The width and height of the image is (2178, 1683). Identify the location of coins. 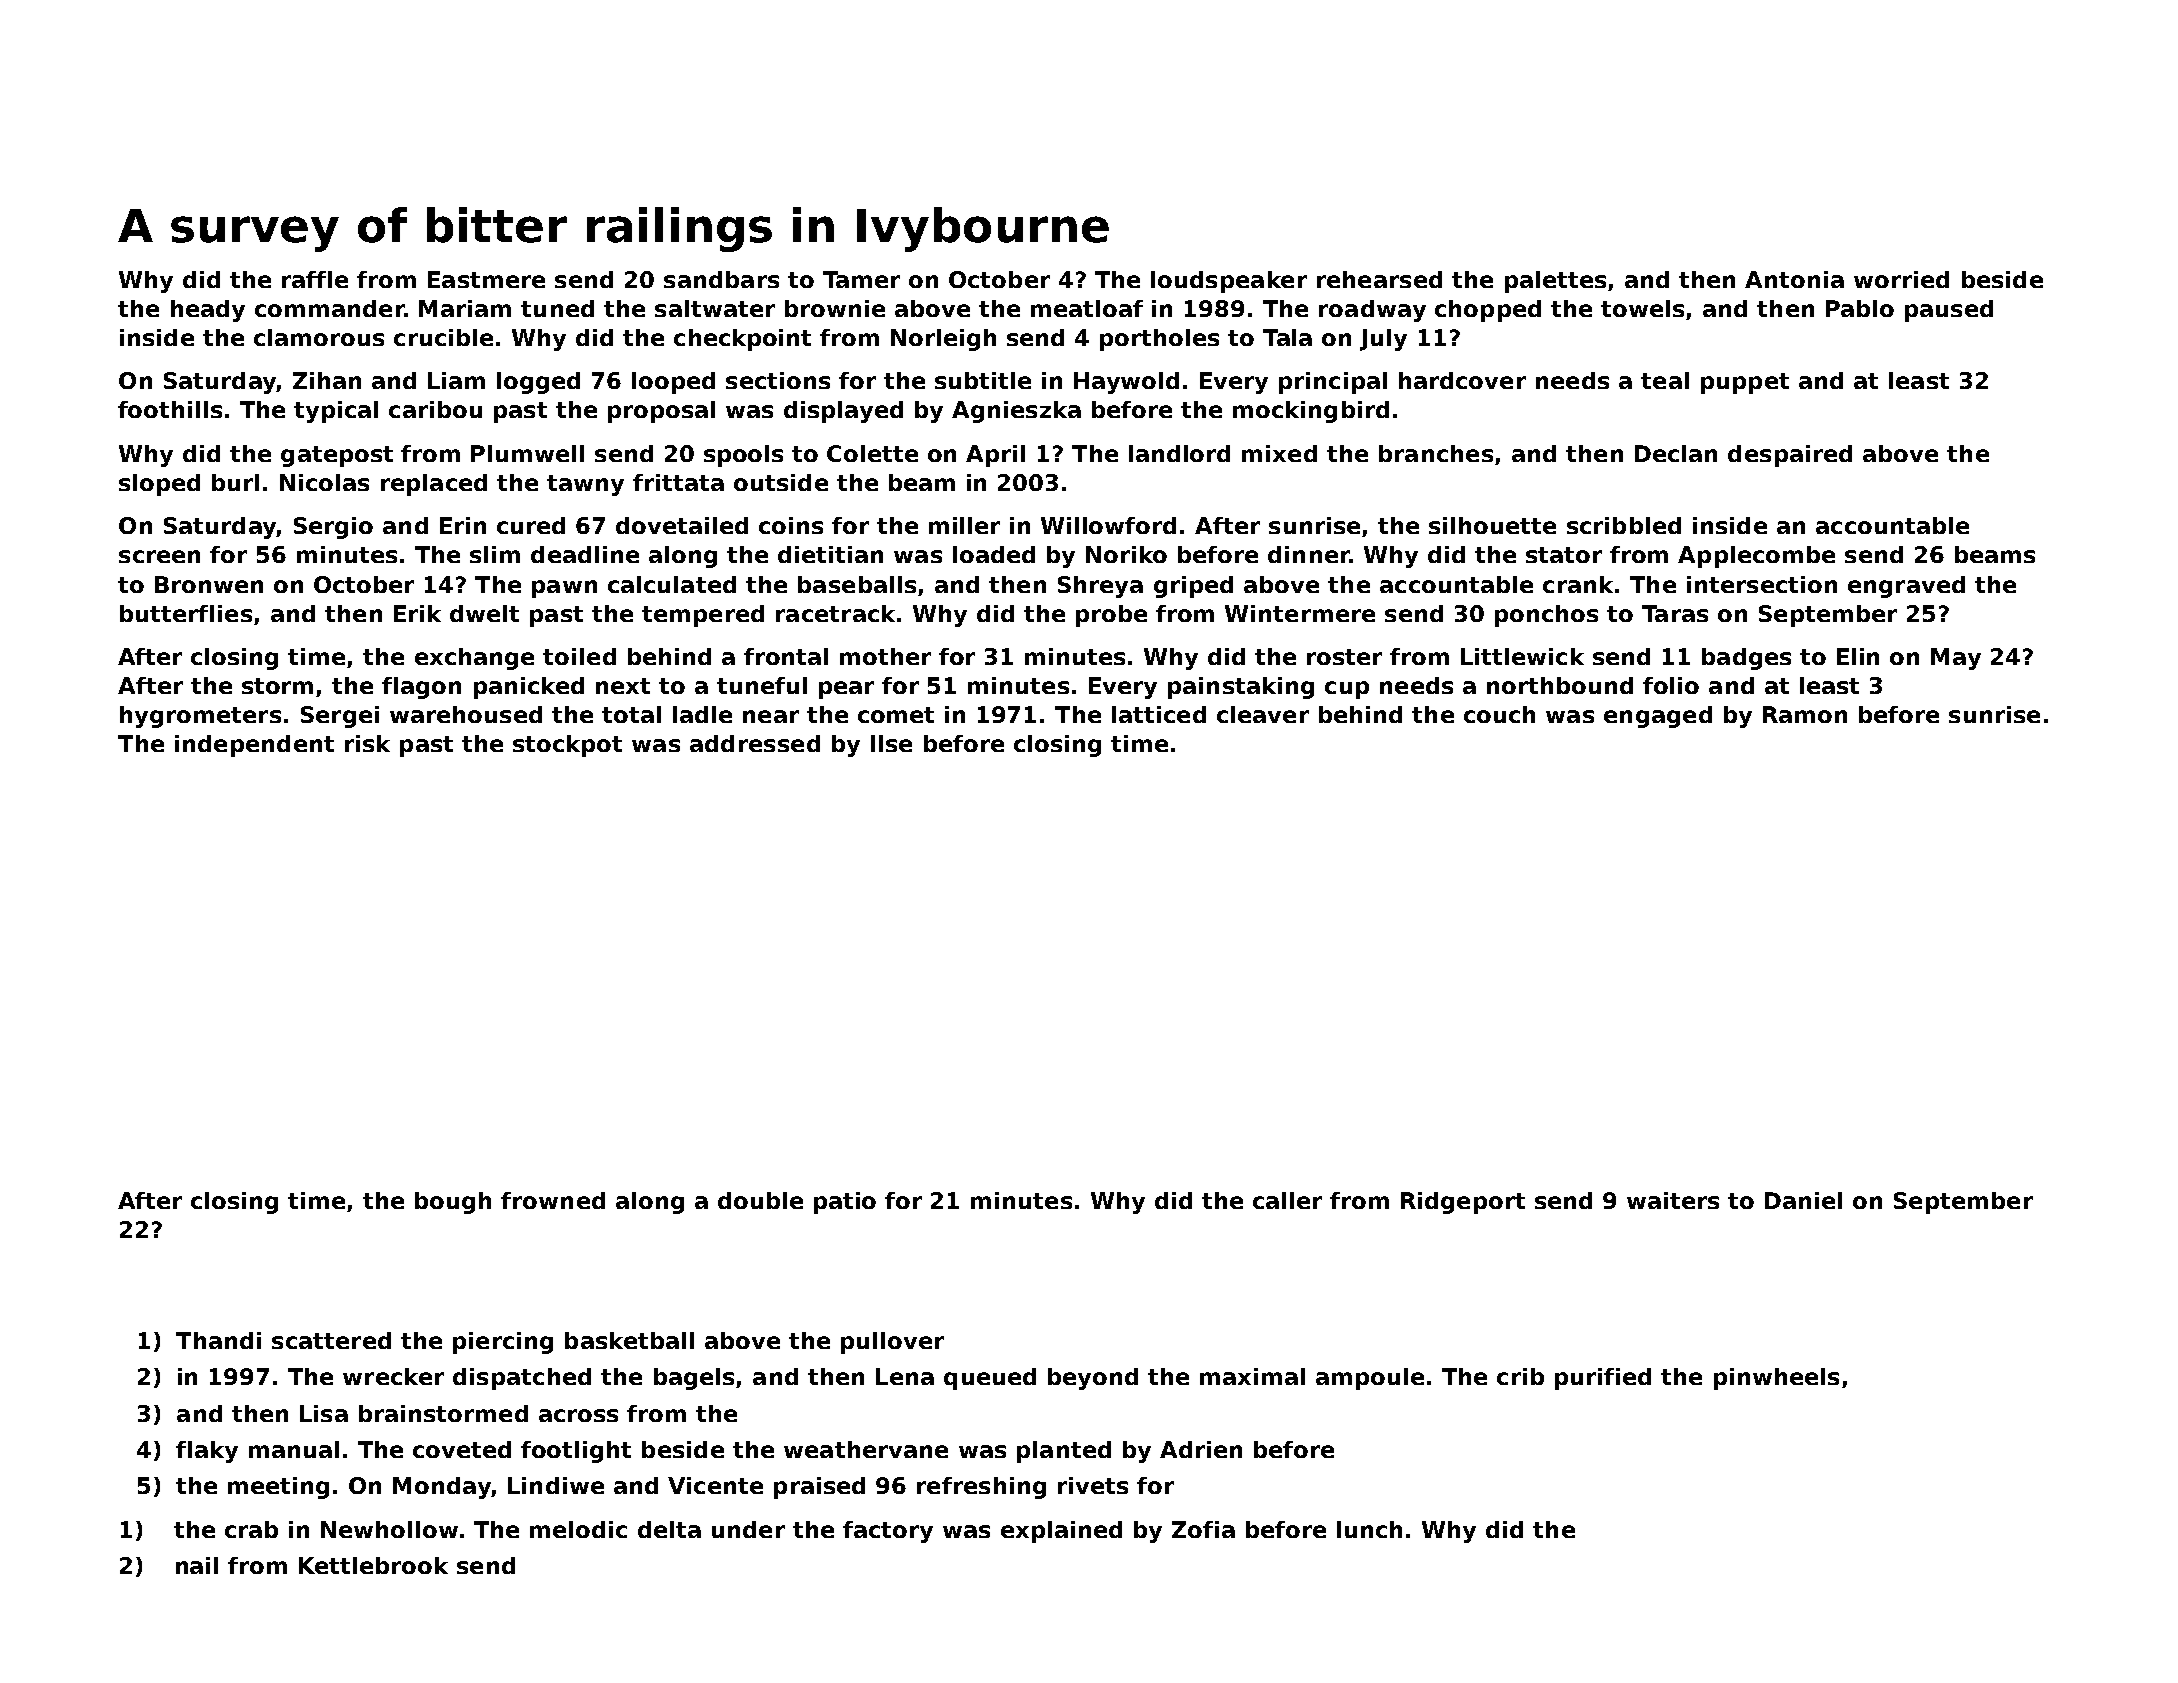
(791, 525).
